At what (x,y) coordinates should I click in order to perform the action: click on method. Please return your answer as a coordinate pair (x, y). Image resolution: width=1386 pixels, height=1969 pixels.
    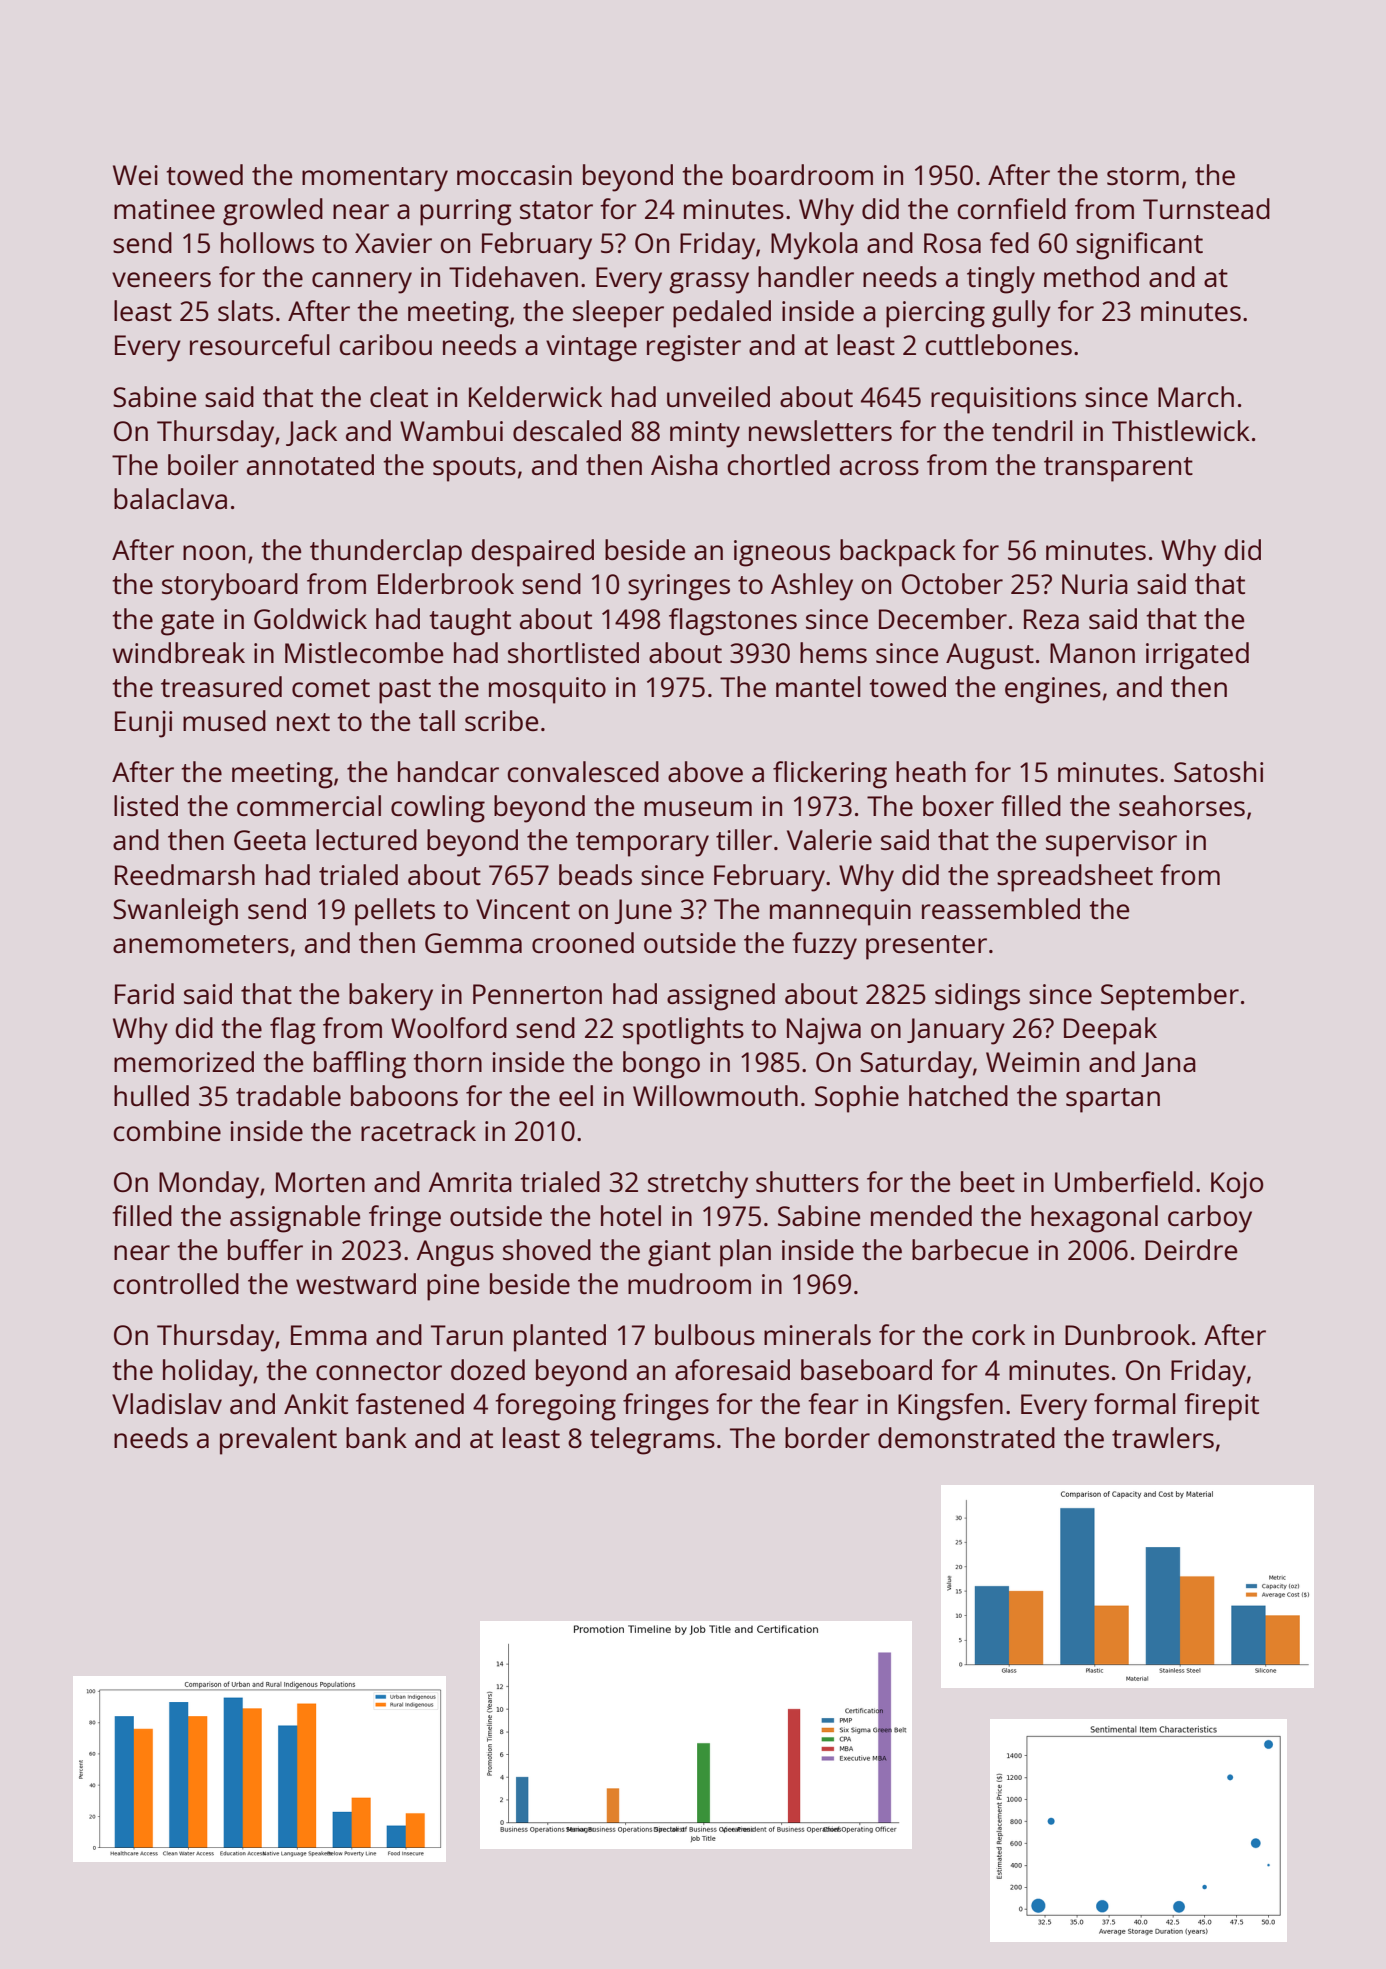
    Looking at the image, I should click on (1091, 276).
